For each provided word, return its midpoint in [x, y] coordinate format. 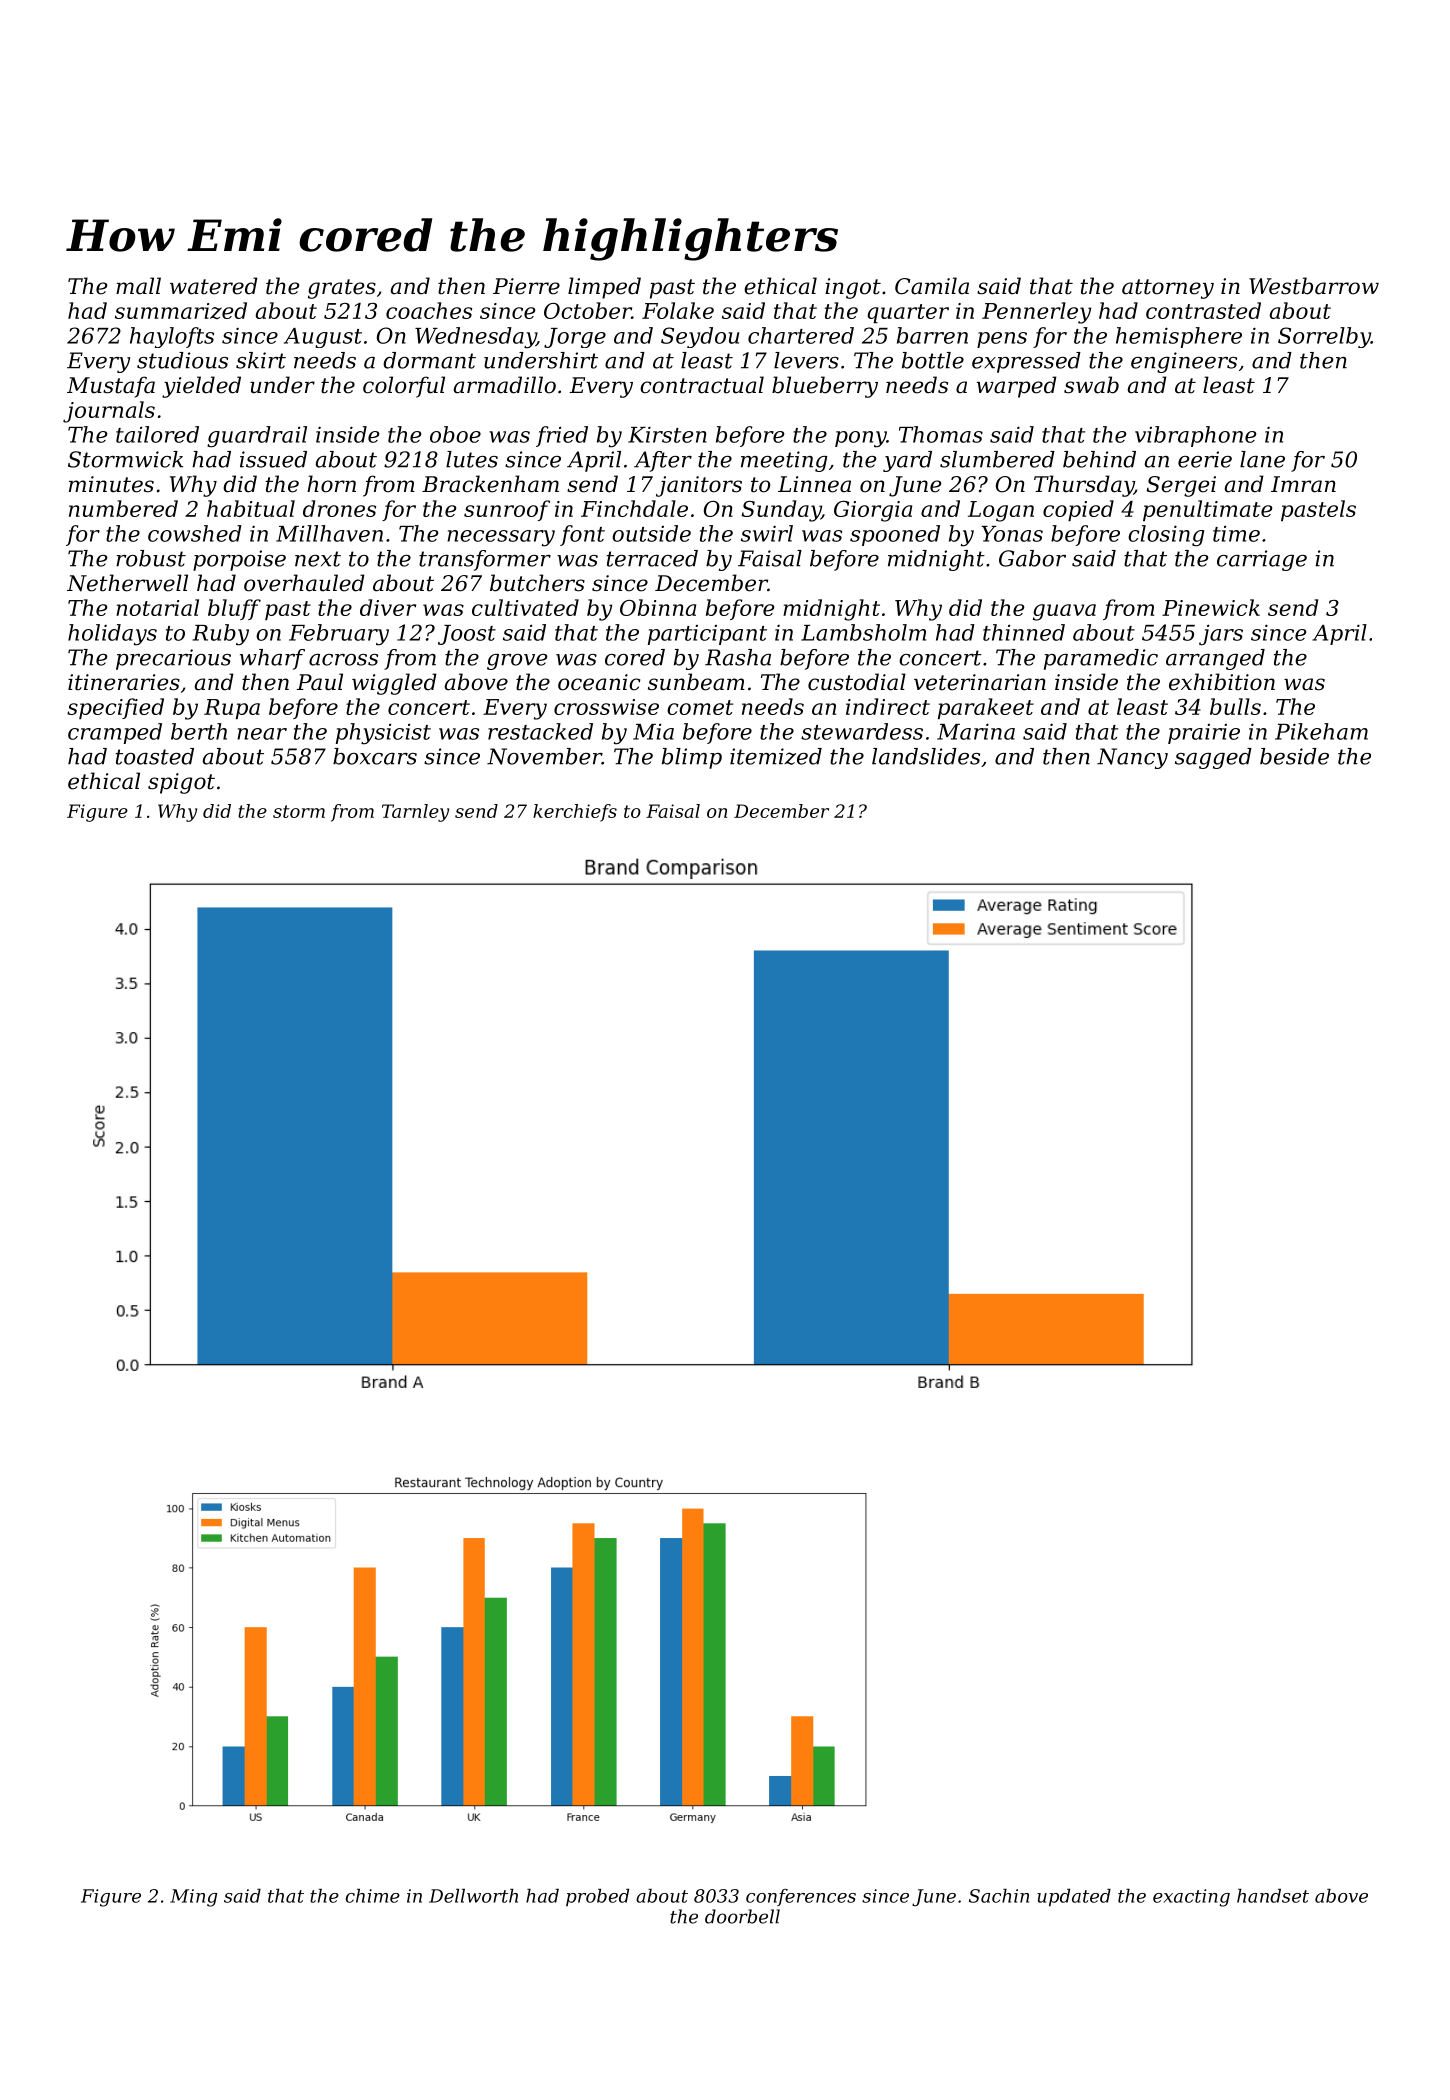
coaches [429, 310]
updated [1074, 1898]
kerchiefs [575, 813]
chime [373, 1896]
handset [1273, 1896]
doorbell [742, 1916]
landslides [926, 756]
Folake [678, 310]
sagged [1213, 758]
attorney [1168, 289]
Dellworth [473, 1896]
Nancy [1132, 758]
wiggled [394, 684]
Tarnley [415, 813]
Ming [193, 1898]
